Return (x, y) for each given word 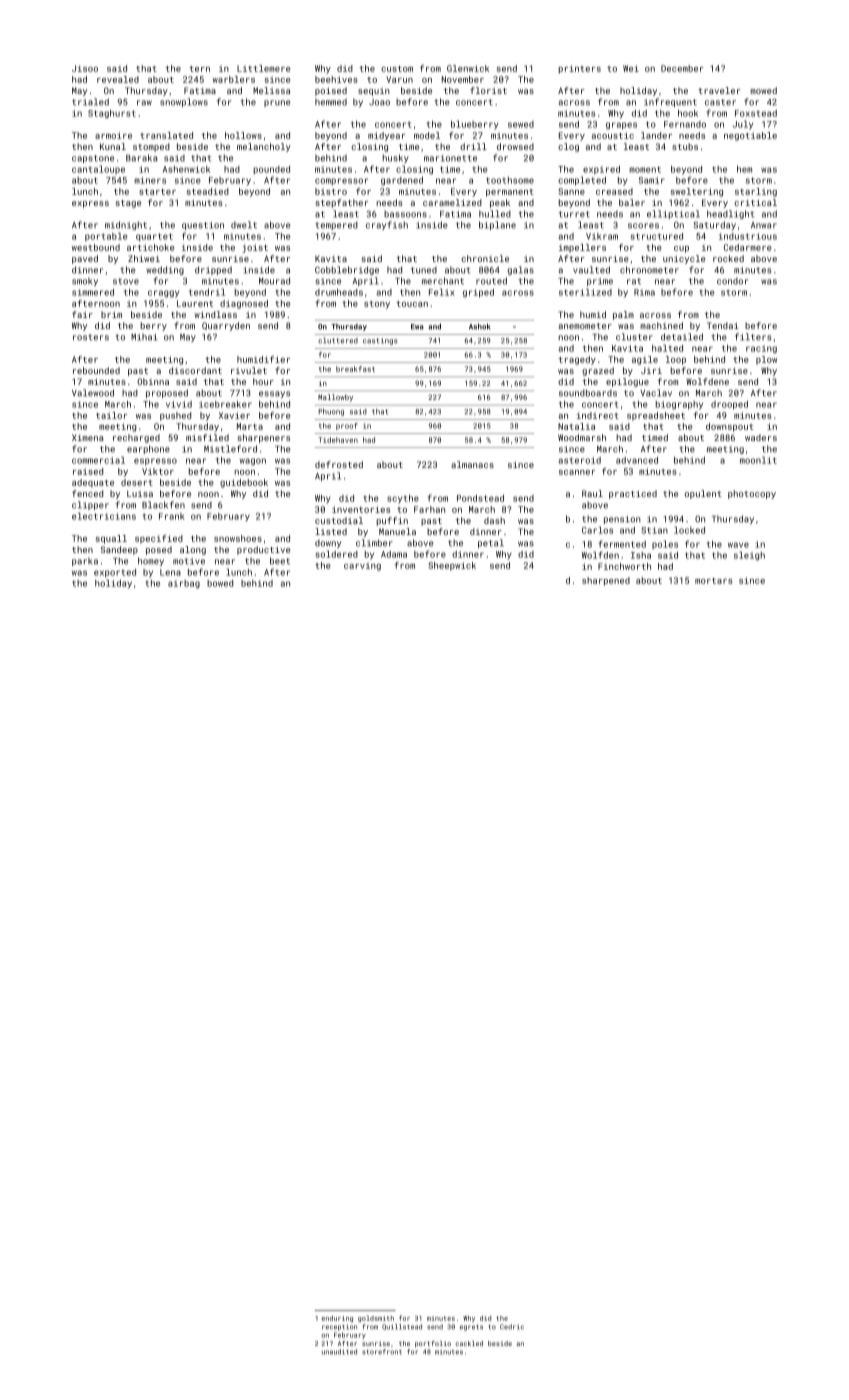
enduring (337, 1319)
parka (85, 561)
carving (362, 566)
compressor (341, 181)
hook (688, 113)
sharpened (606, 581)
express (90, 204)
